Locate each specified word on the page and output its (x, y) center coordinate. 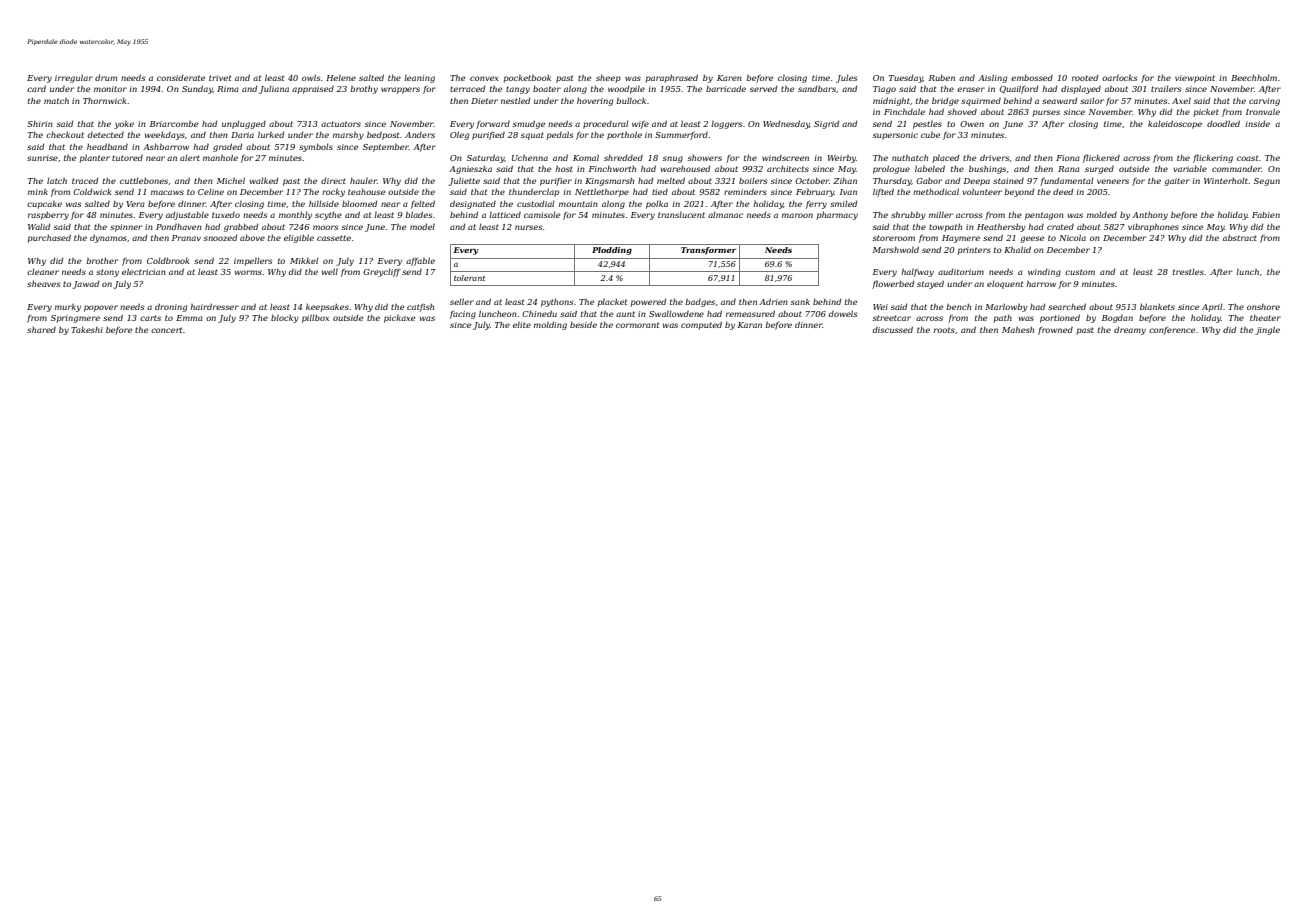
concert (166, 330)
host (564, 169)
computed (701, 326)
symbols (316, 147)
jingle (1267, 331)
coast (1247, 158)
